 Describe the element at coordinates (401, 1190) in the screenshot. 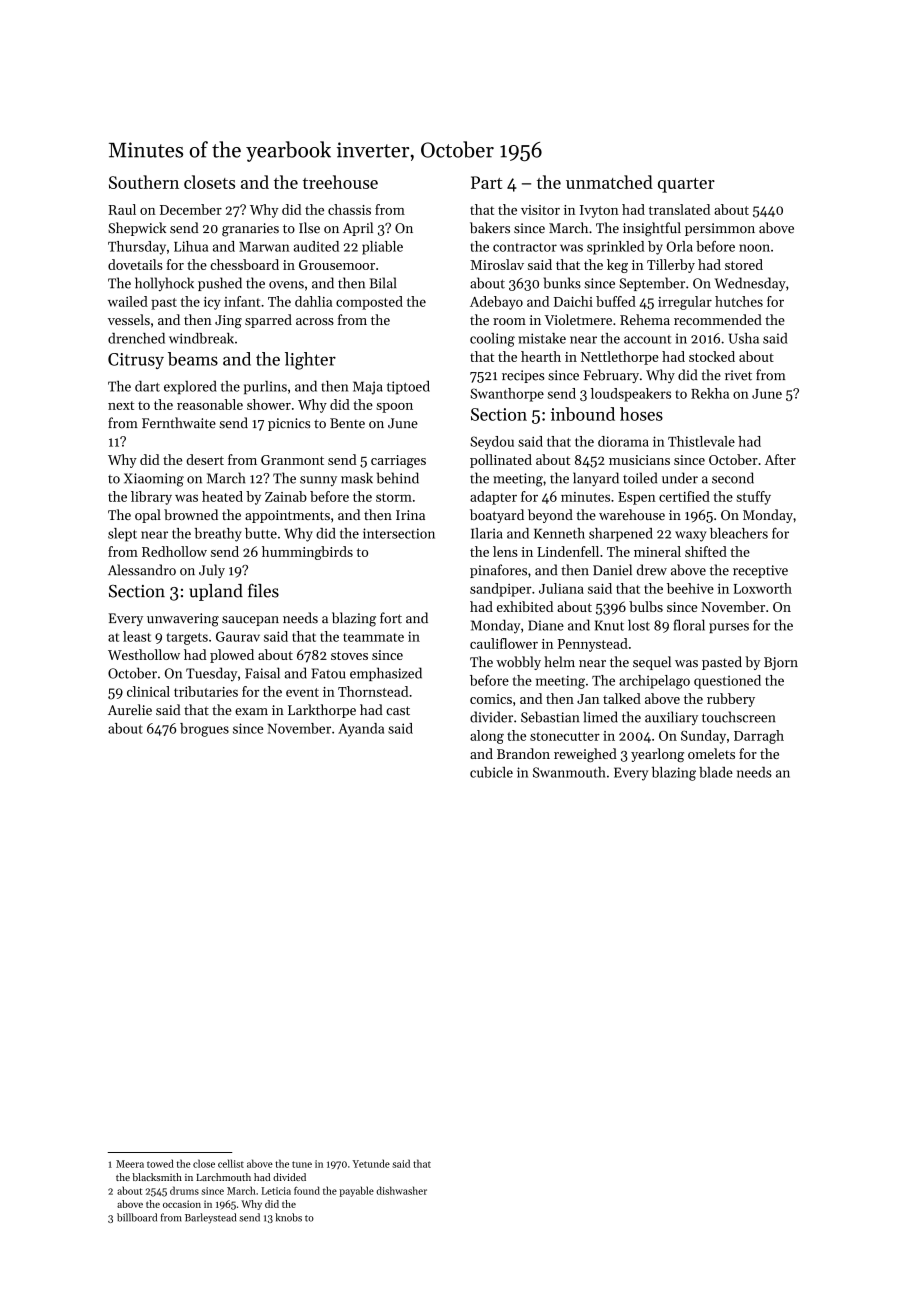

I see `dishwasher` at that location.
